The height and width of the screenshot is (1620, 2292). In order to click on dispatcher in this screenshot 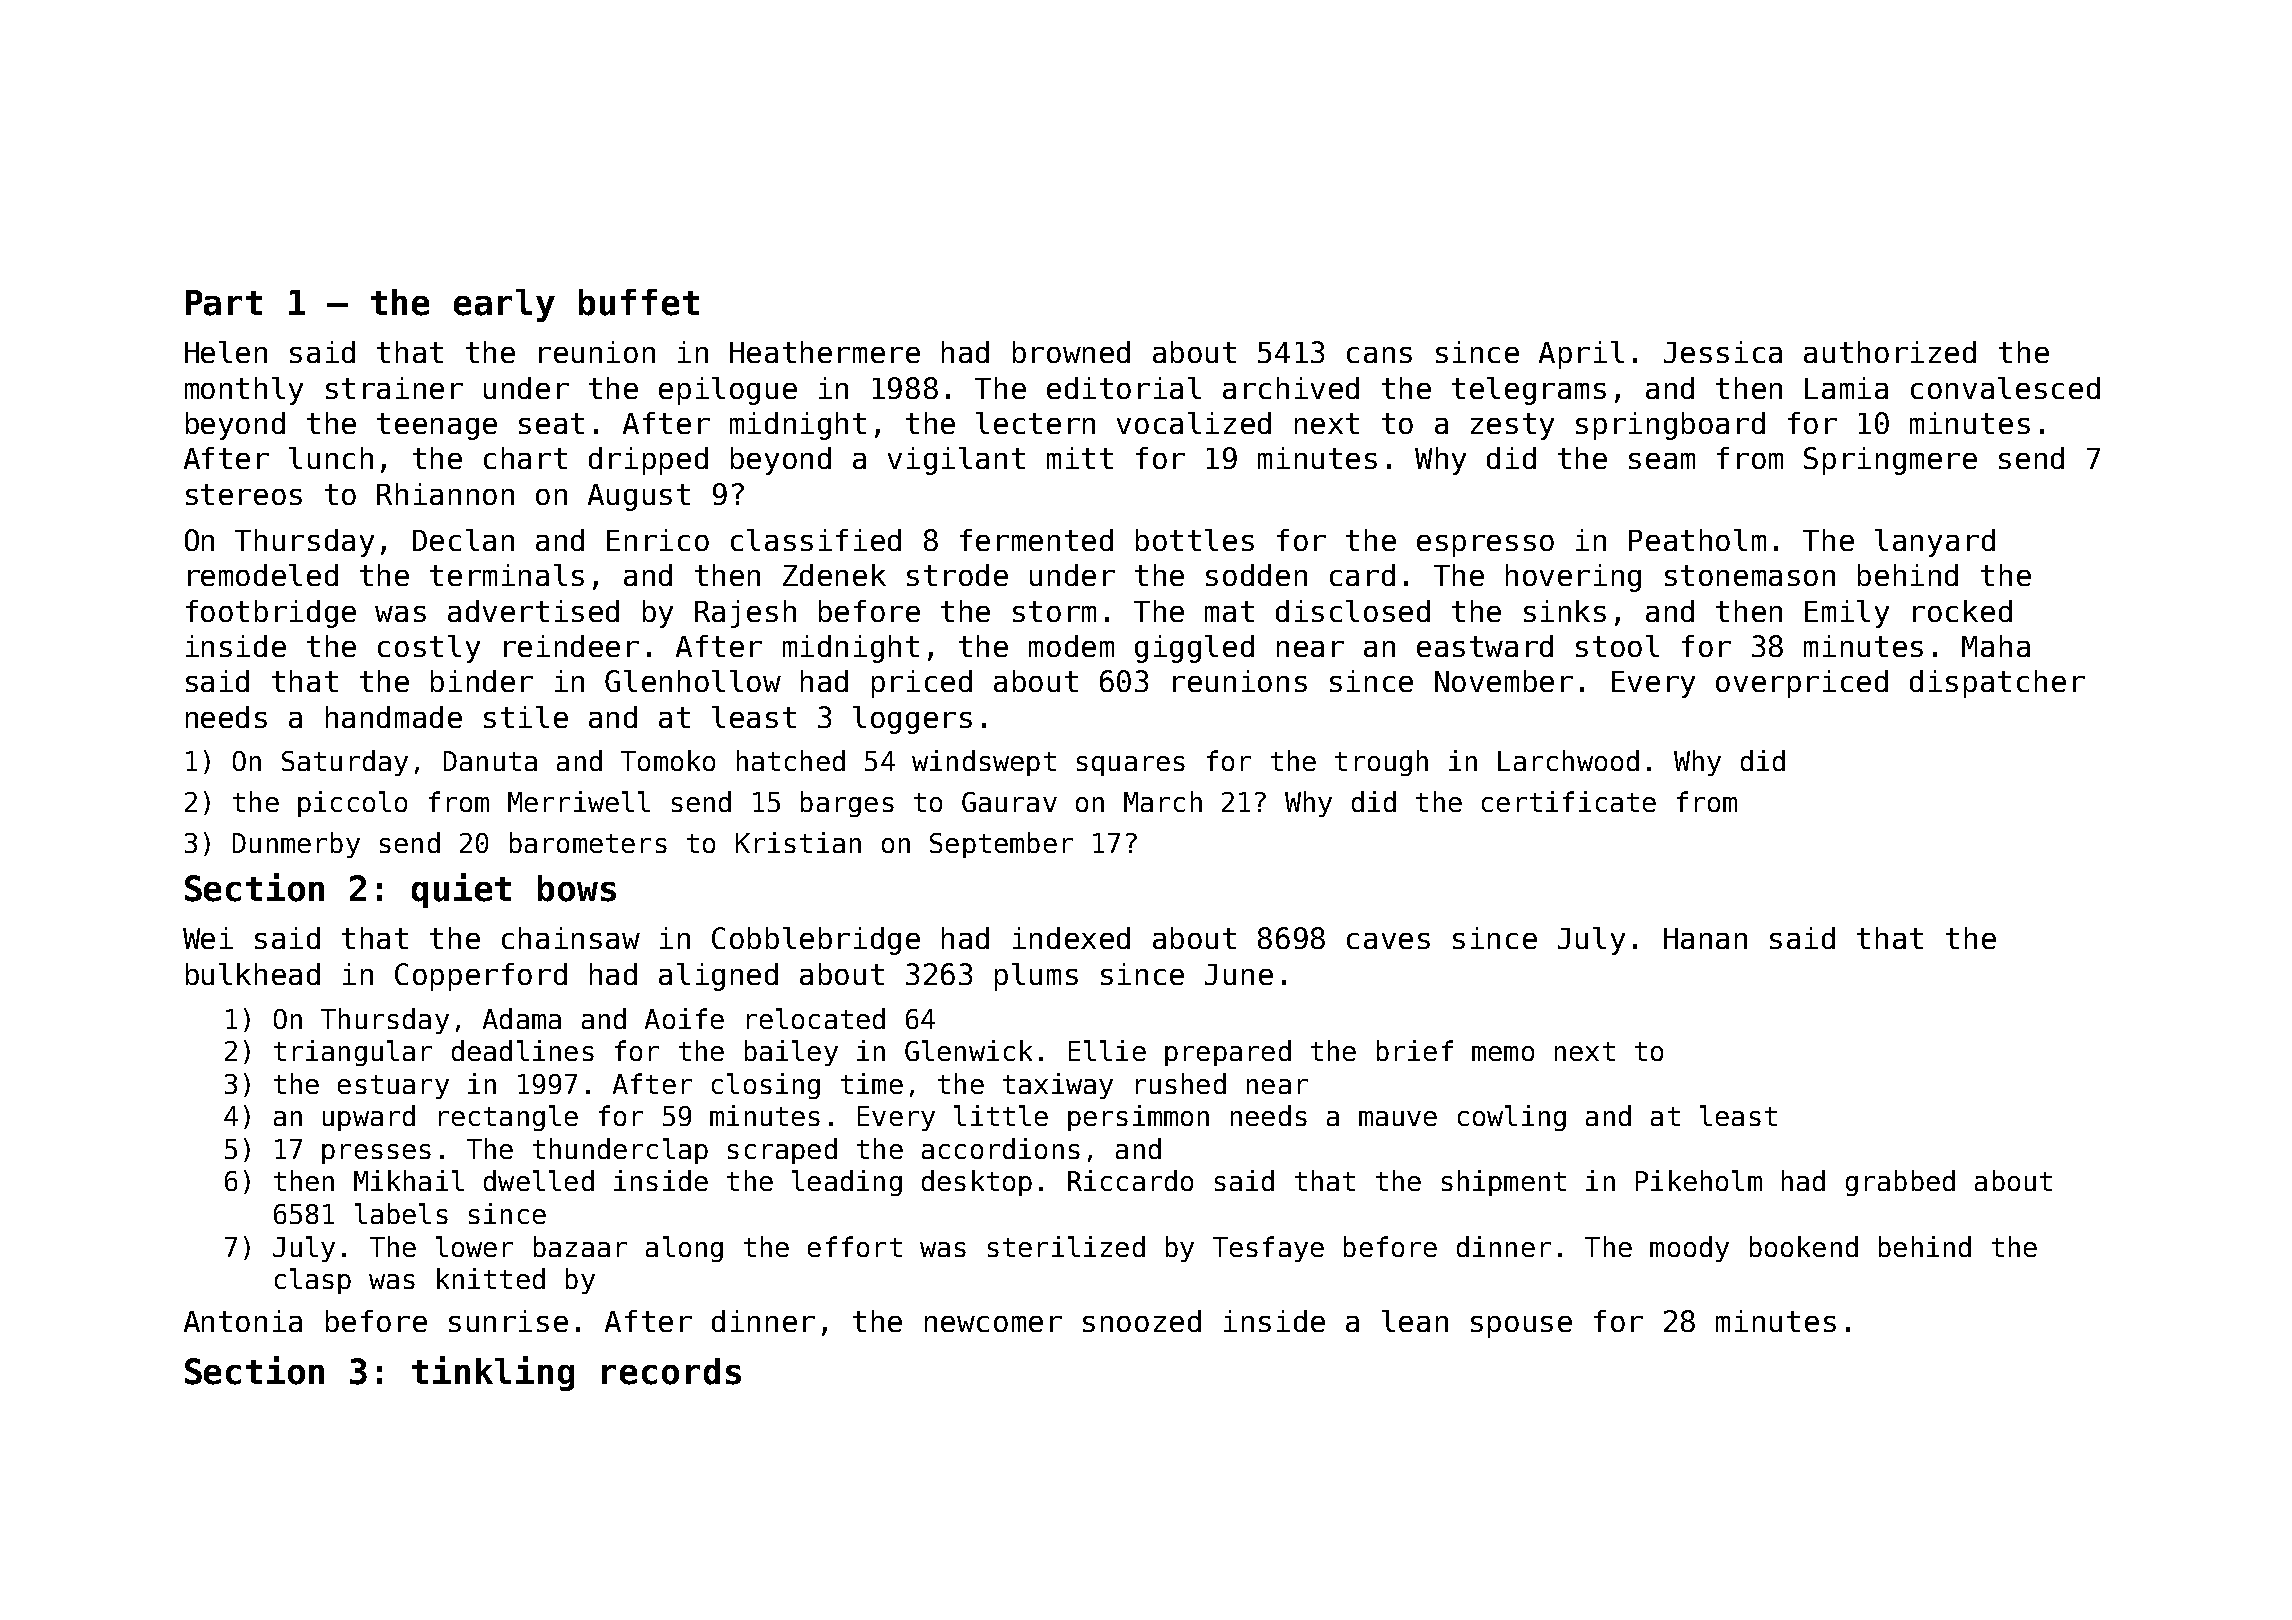, I will do `click(1997, 684)`.
